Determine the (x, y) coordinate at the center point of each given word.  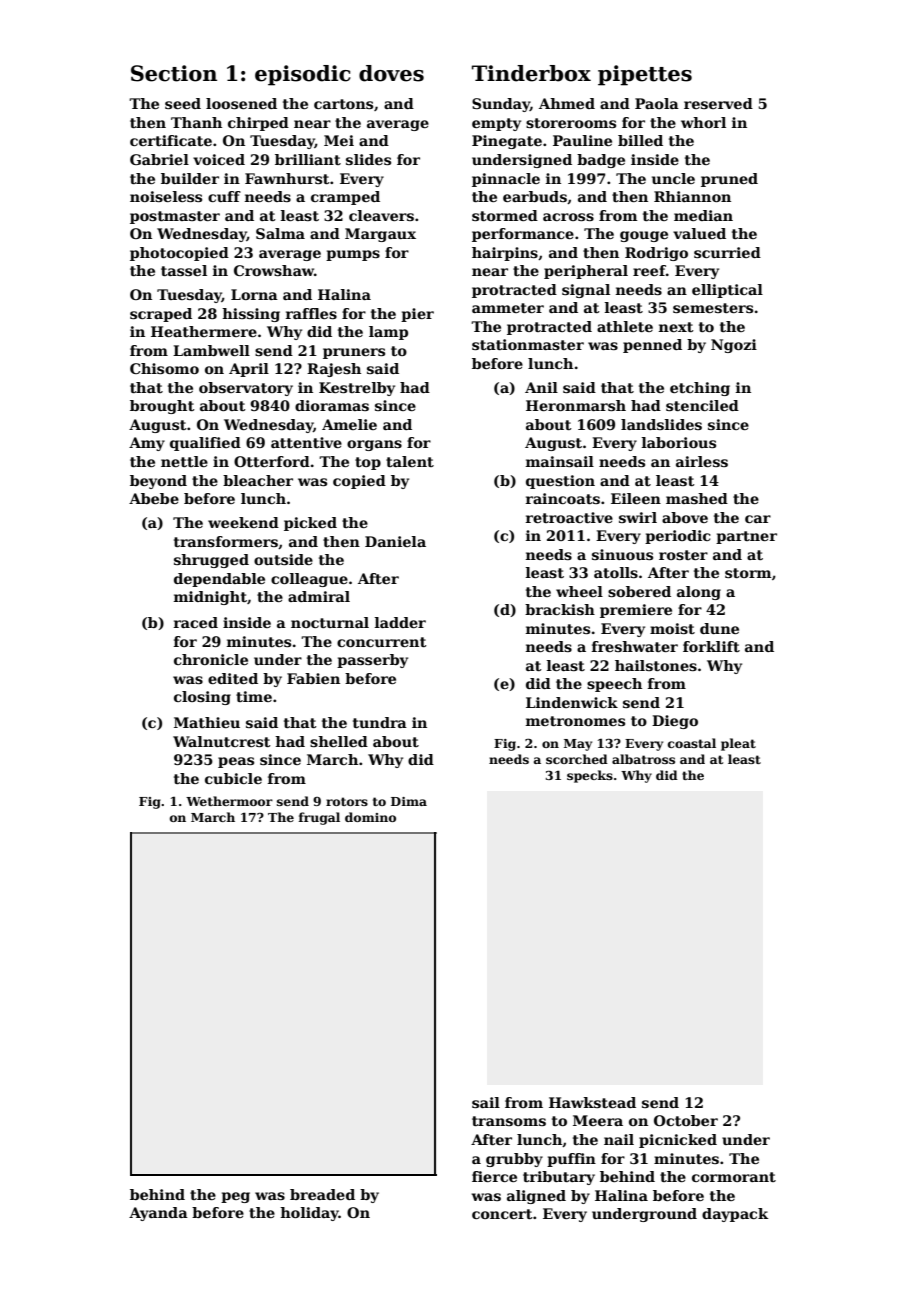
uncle (673, 178)
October (686, 1120)
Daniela (395, 541)
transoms (509, 1121)
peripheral (586, 272)
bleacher (258, 480)
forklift (711, 646)
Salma (280, 233)
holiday (309, 1214)
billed (640, 140)
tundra (380, 722)
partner (746, 537)
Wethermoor (229, 801)
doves (391, 73)
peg (235, 1197)
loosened (241, 103)
